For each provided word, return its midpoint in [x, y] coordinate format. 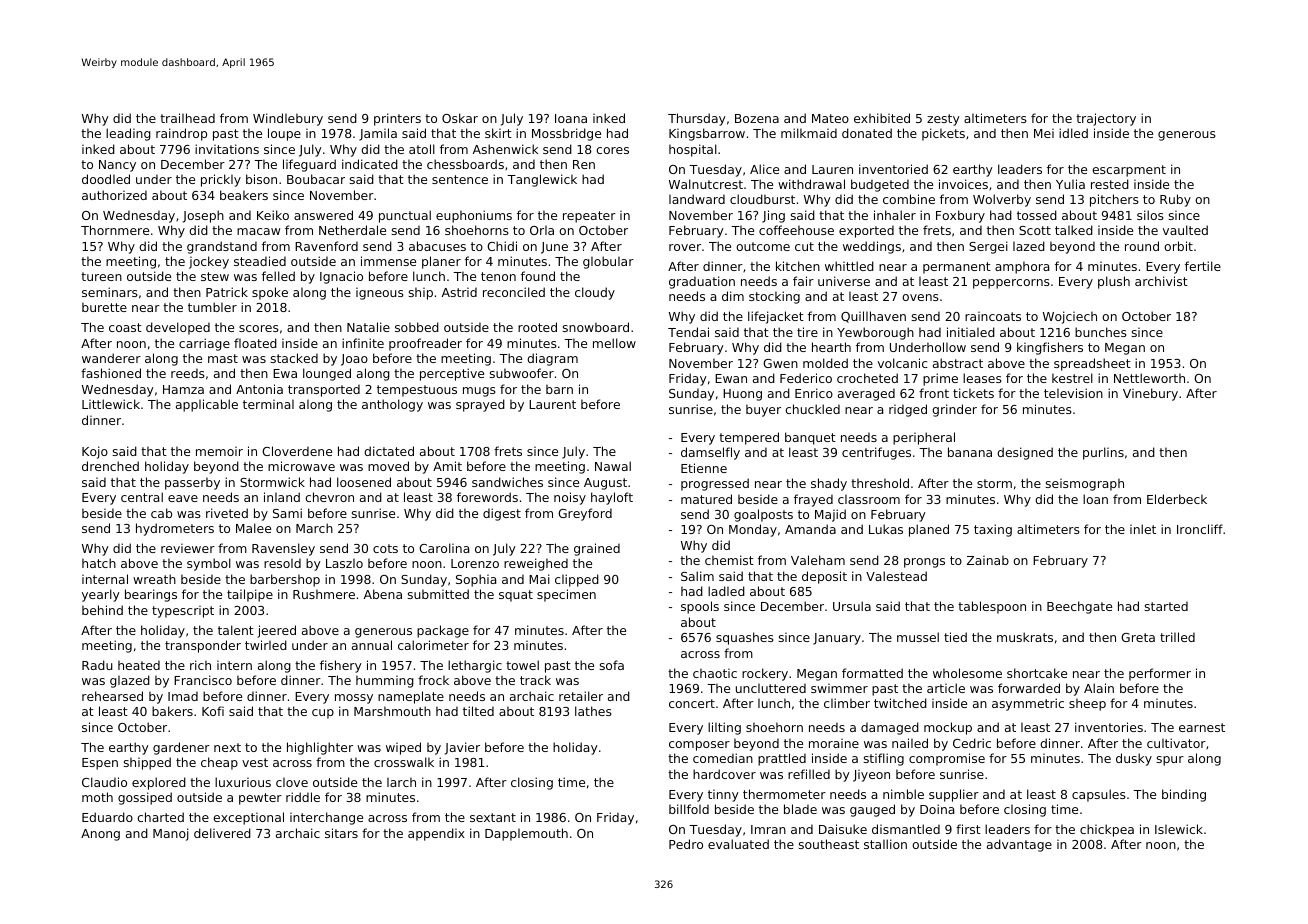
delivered [222, 833]
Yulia [1070, 184]
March [314, 528]
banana [970, 452]
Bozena [757, 118]
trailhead [187, 118]
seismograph [1085, 484]
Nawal [613, 466]
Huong [742, 395]
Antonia [259, 389]
